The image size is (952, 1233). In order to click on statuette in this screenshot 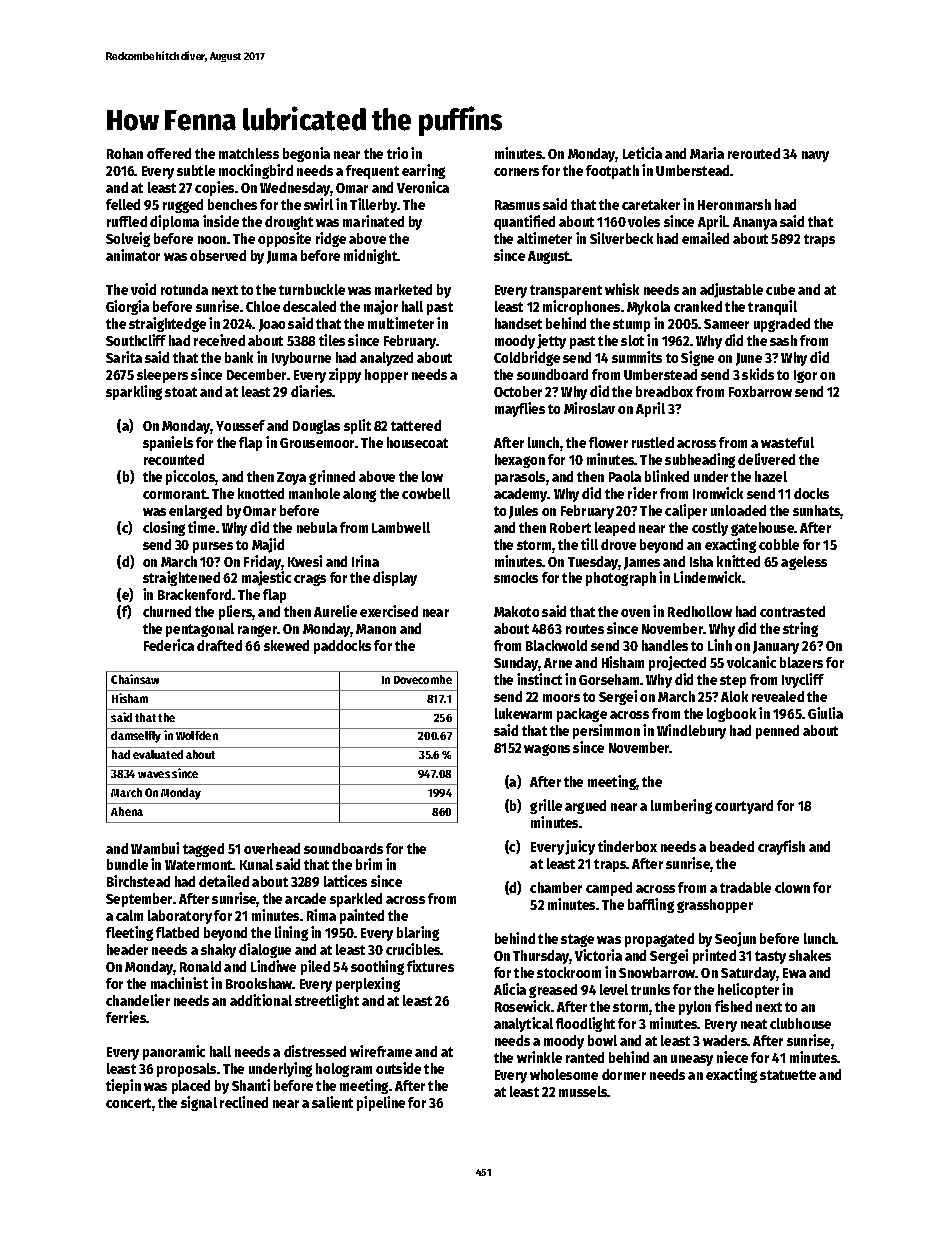, I will do `click(788, 1075)`.
